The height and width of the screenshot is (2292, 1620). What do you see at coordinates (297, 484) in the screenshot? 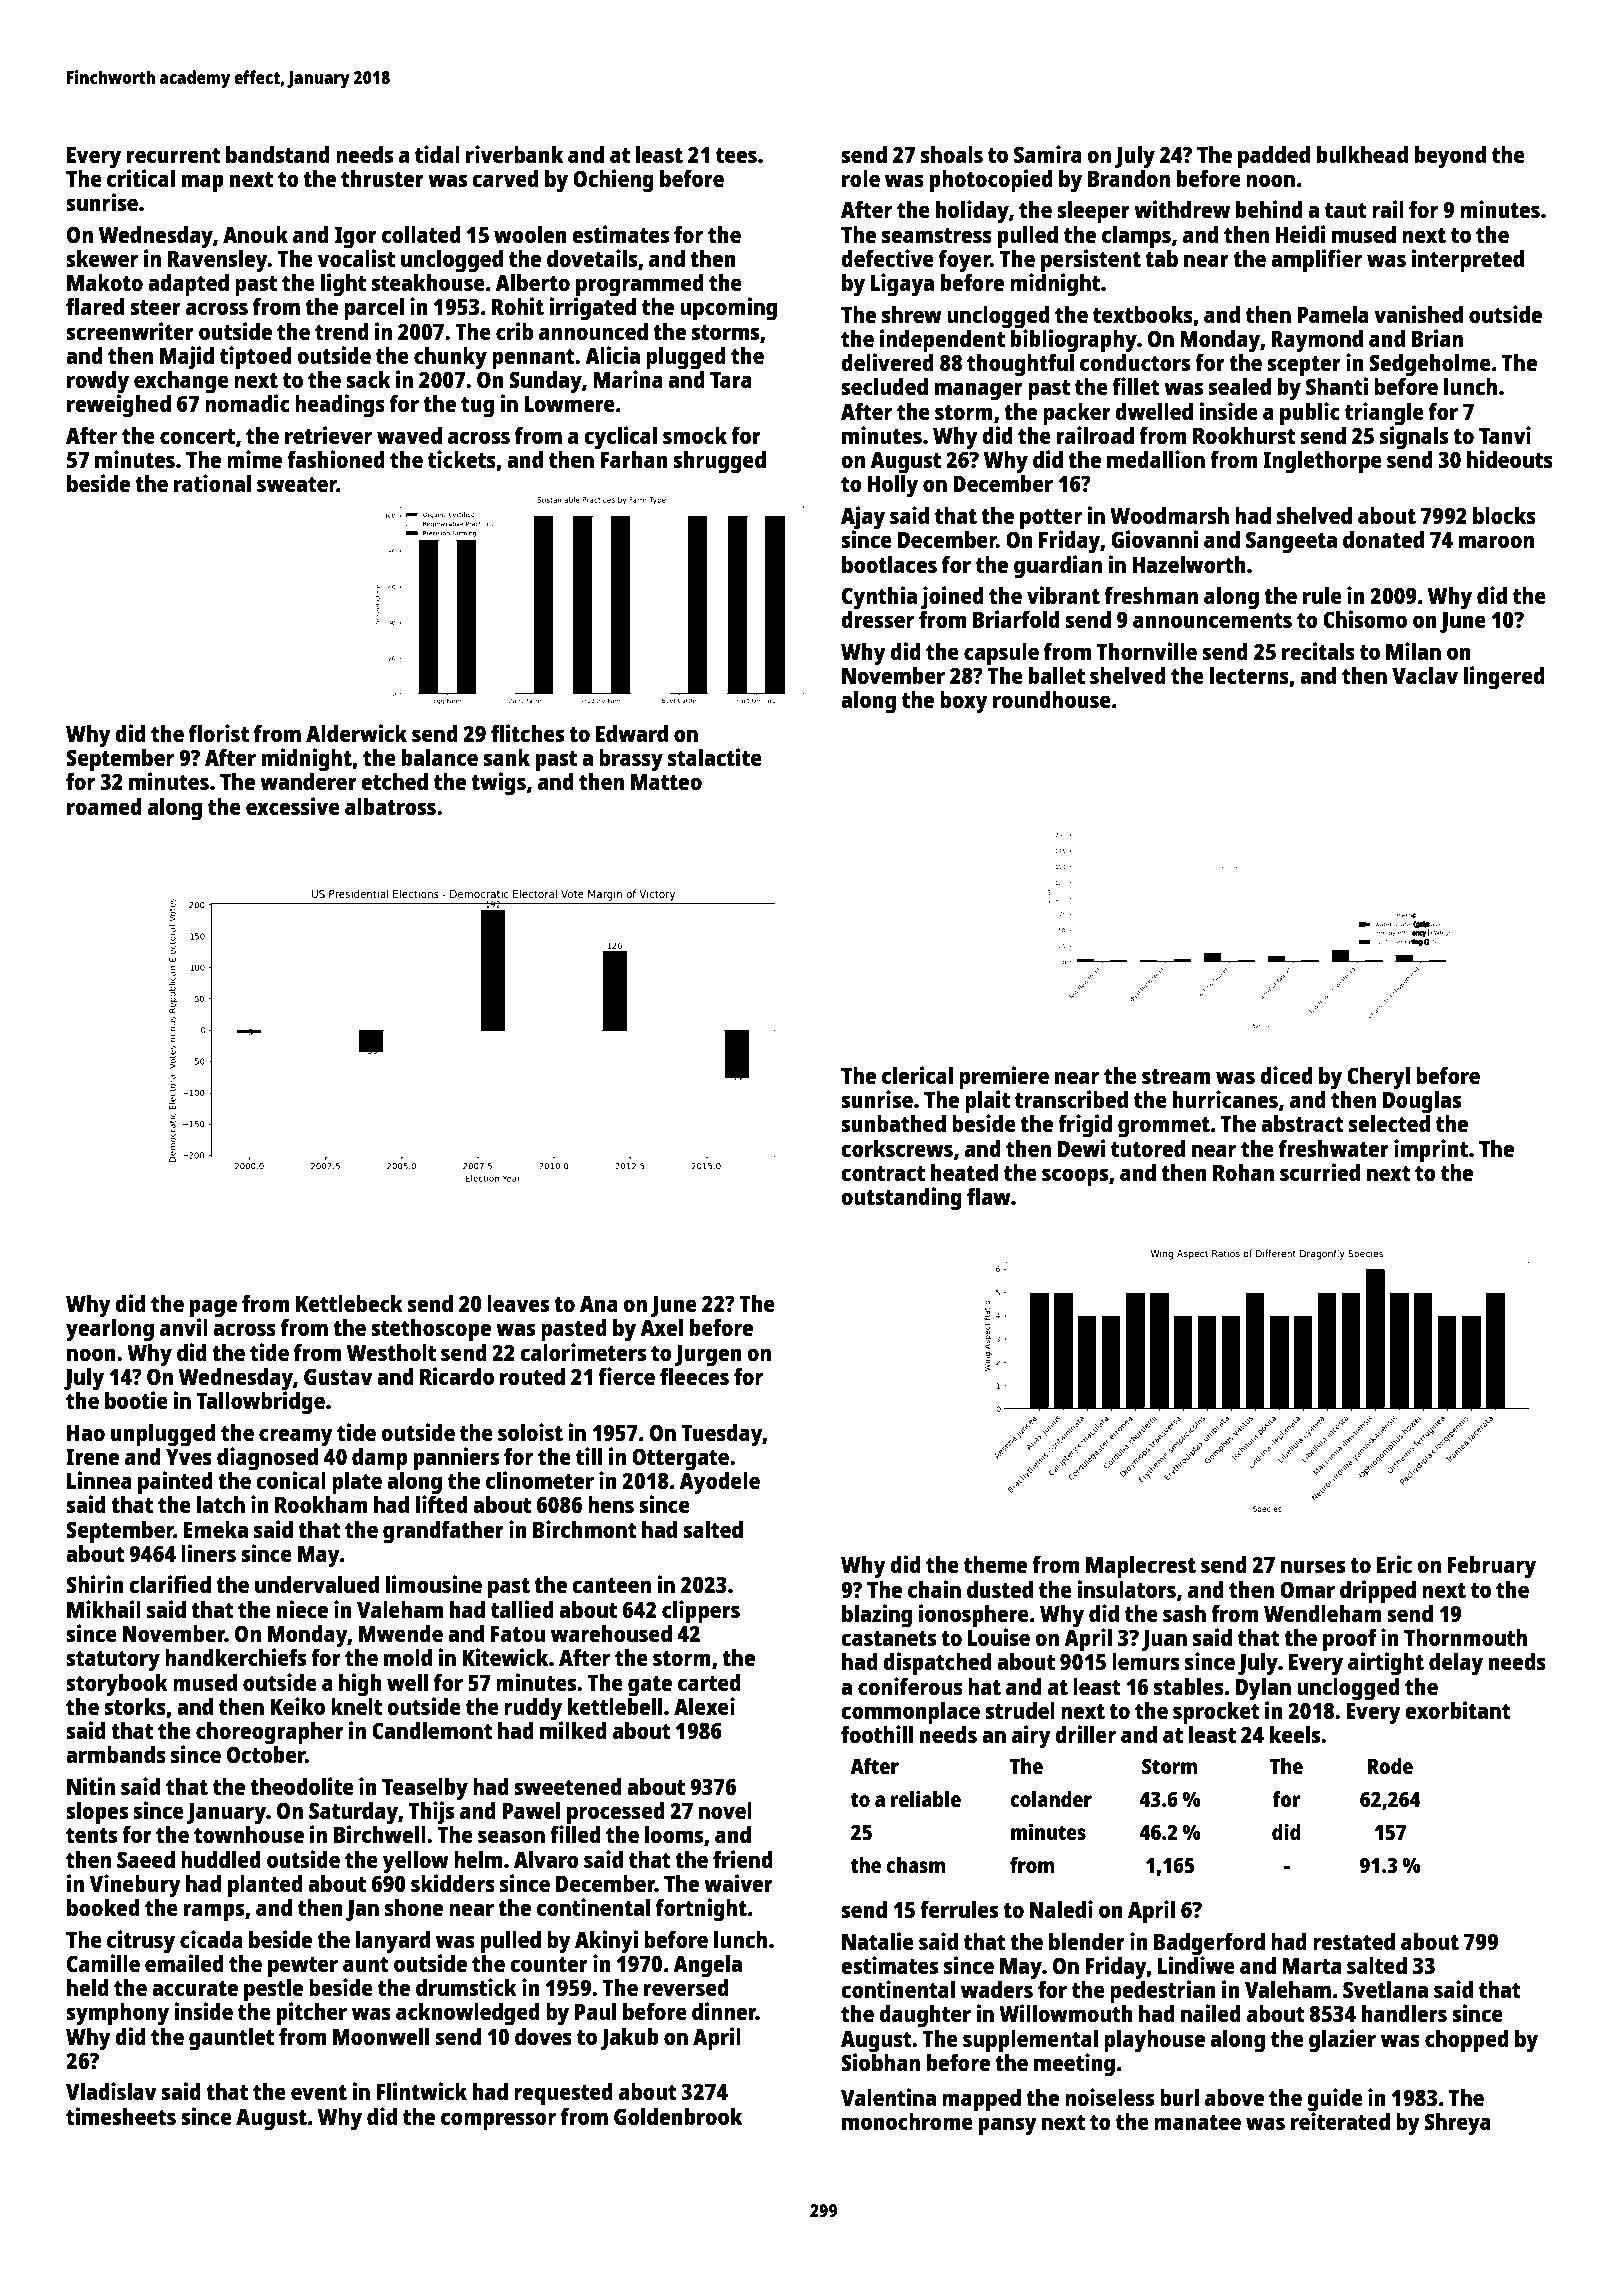
I see `sweater` at bounding box center [297, 484].
